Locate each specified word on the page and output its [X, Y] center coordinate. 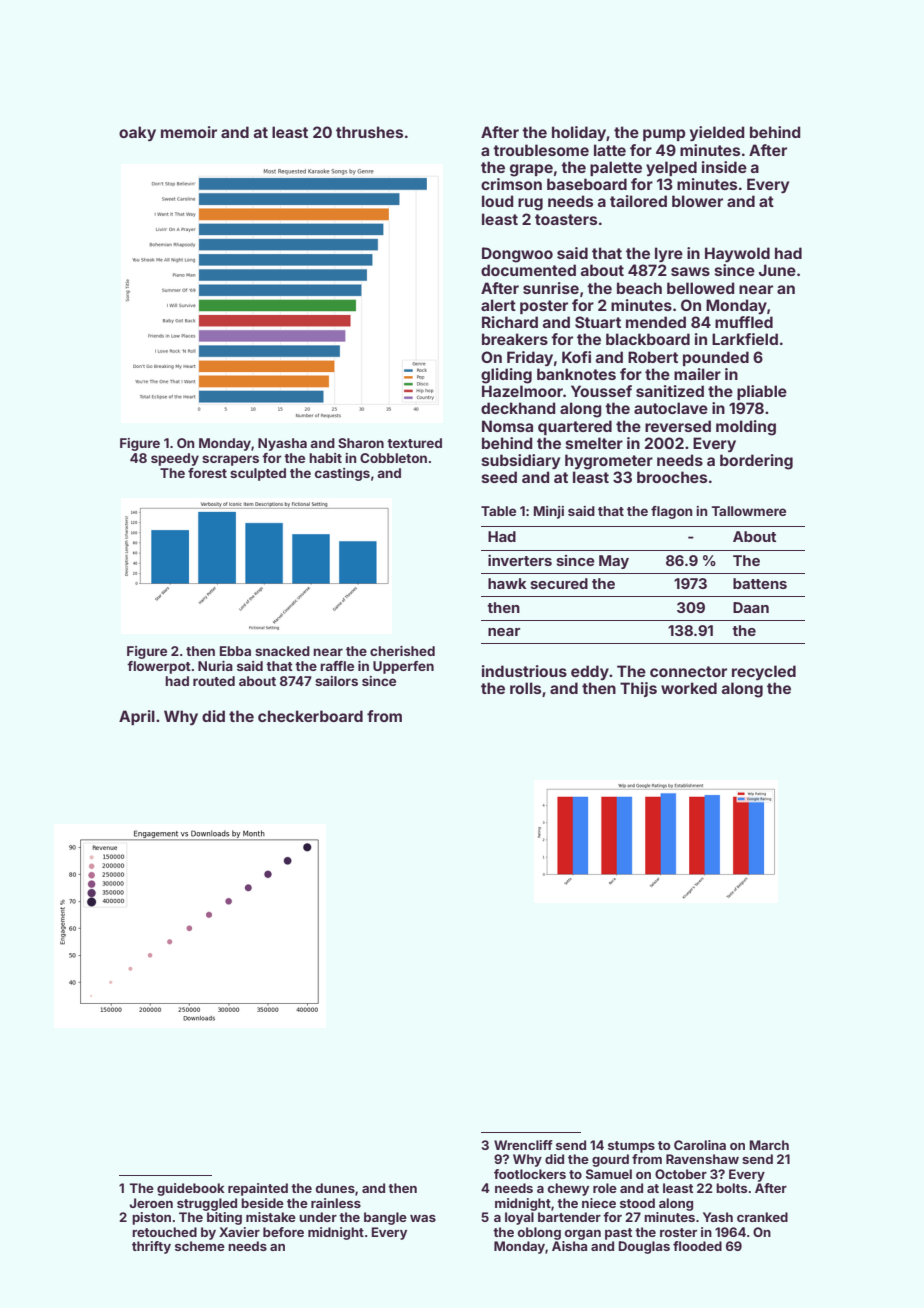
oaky [137, 133]
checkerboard [310, 716]
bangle [385, 1218]
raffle [337, 666]
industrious [524, 671]
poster [544, 307]
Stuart [598, 322]
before [283, 1232]
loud [497, 201]
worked [689, 688]
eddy [590, 672]
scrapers [230, 460]
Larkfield [745, 339]
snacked [282, 651]
